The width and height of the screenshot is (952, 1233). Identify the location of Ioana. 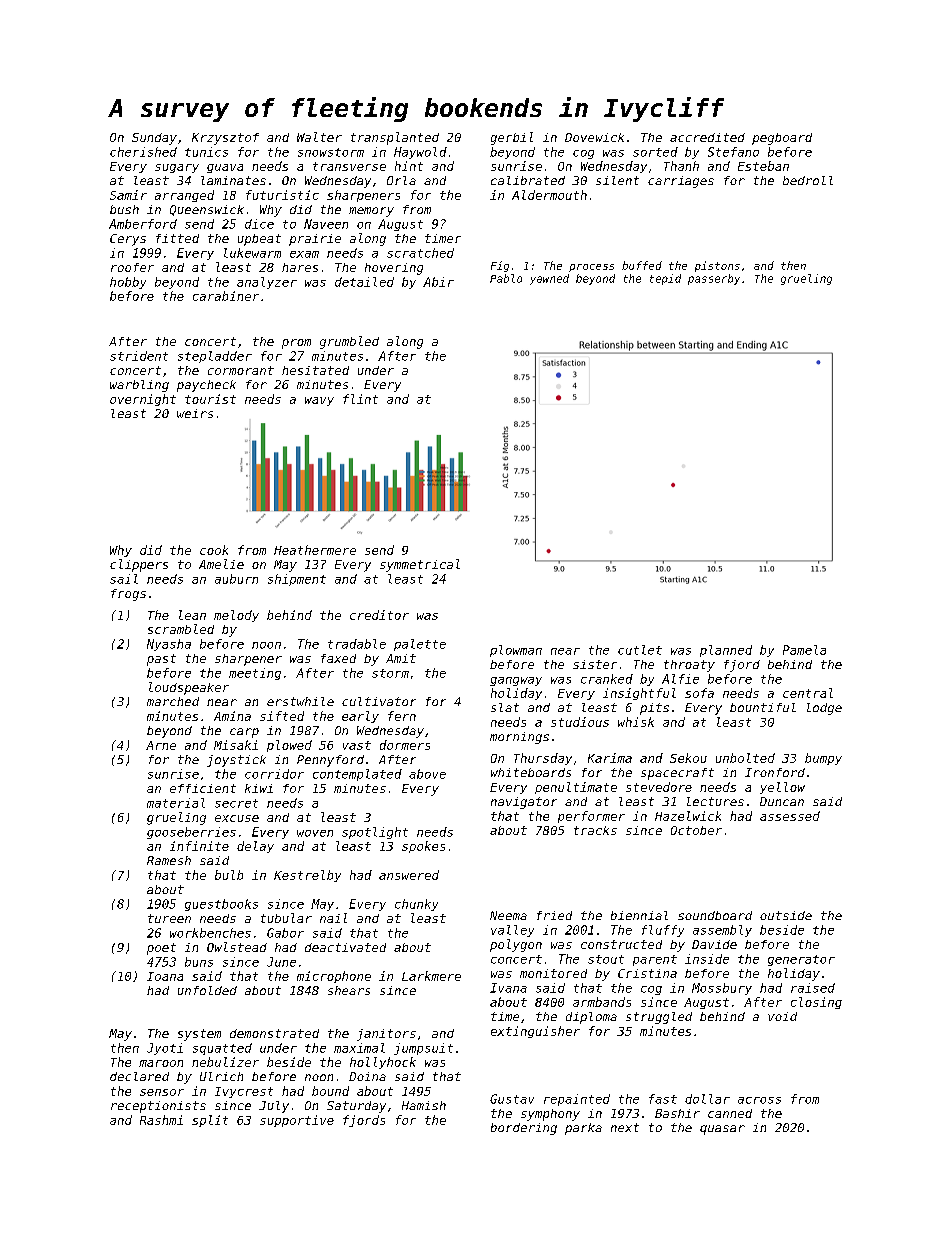
(165, 976).
